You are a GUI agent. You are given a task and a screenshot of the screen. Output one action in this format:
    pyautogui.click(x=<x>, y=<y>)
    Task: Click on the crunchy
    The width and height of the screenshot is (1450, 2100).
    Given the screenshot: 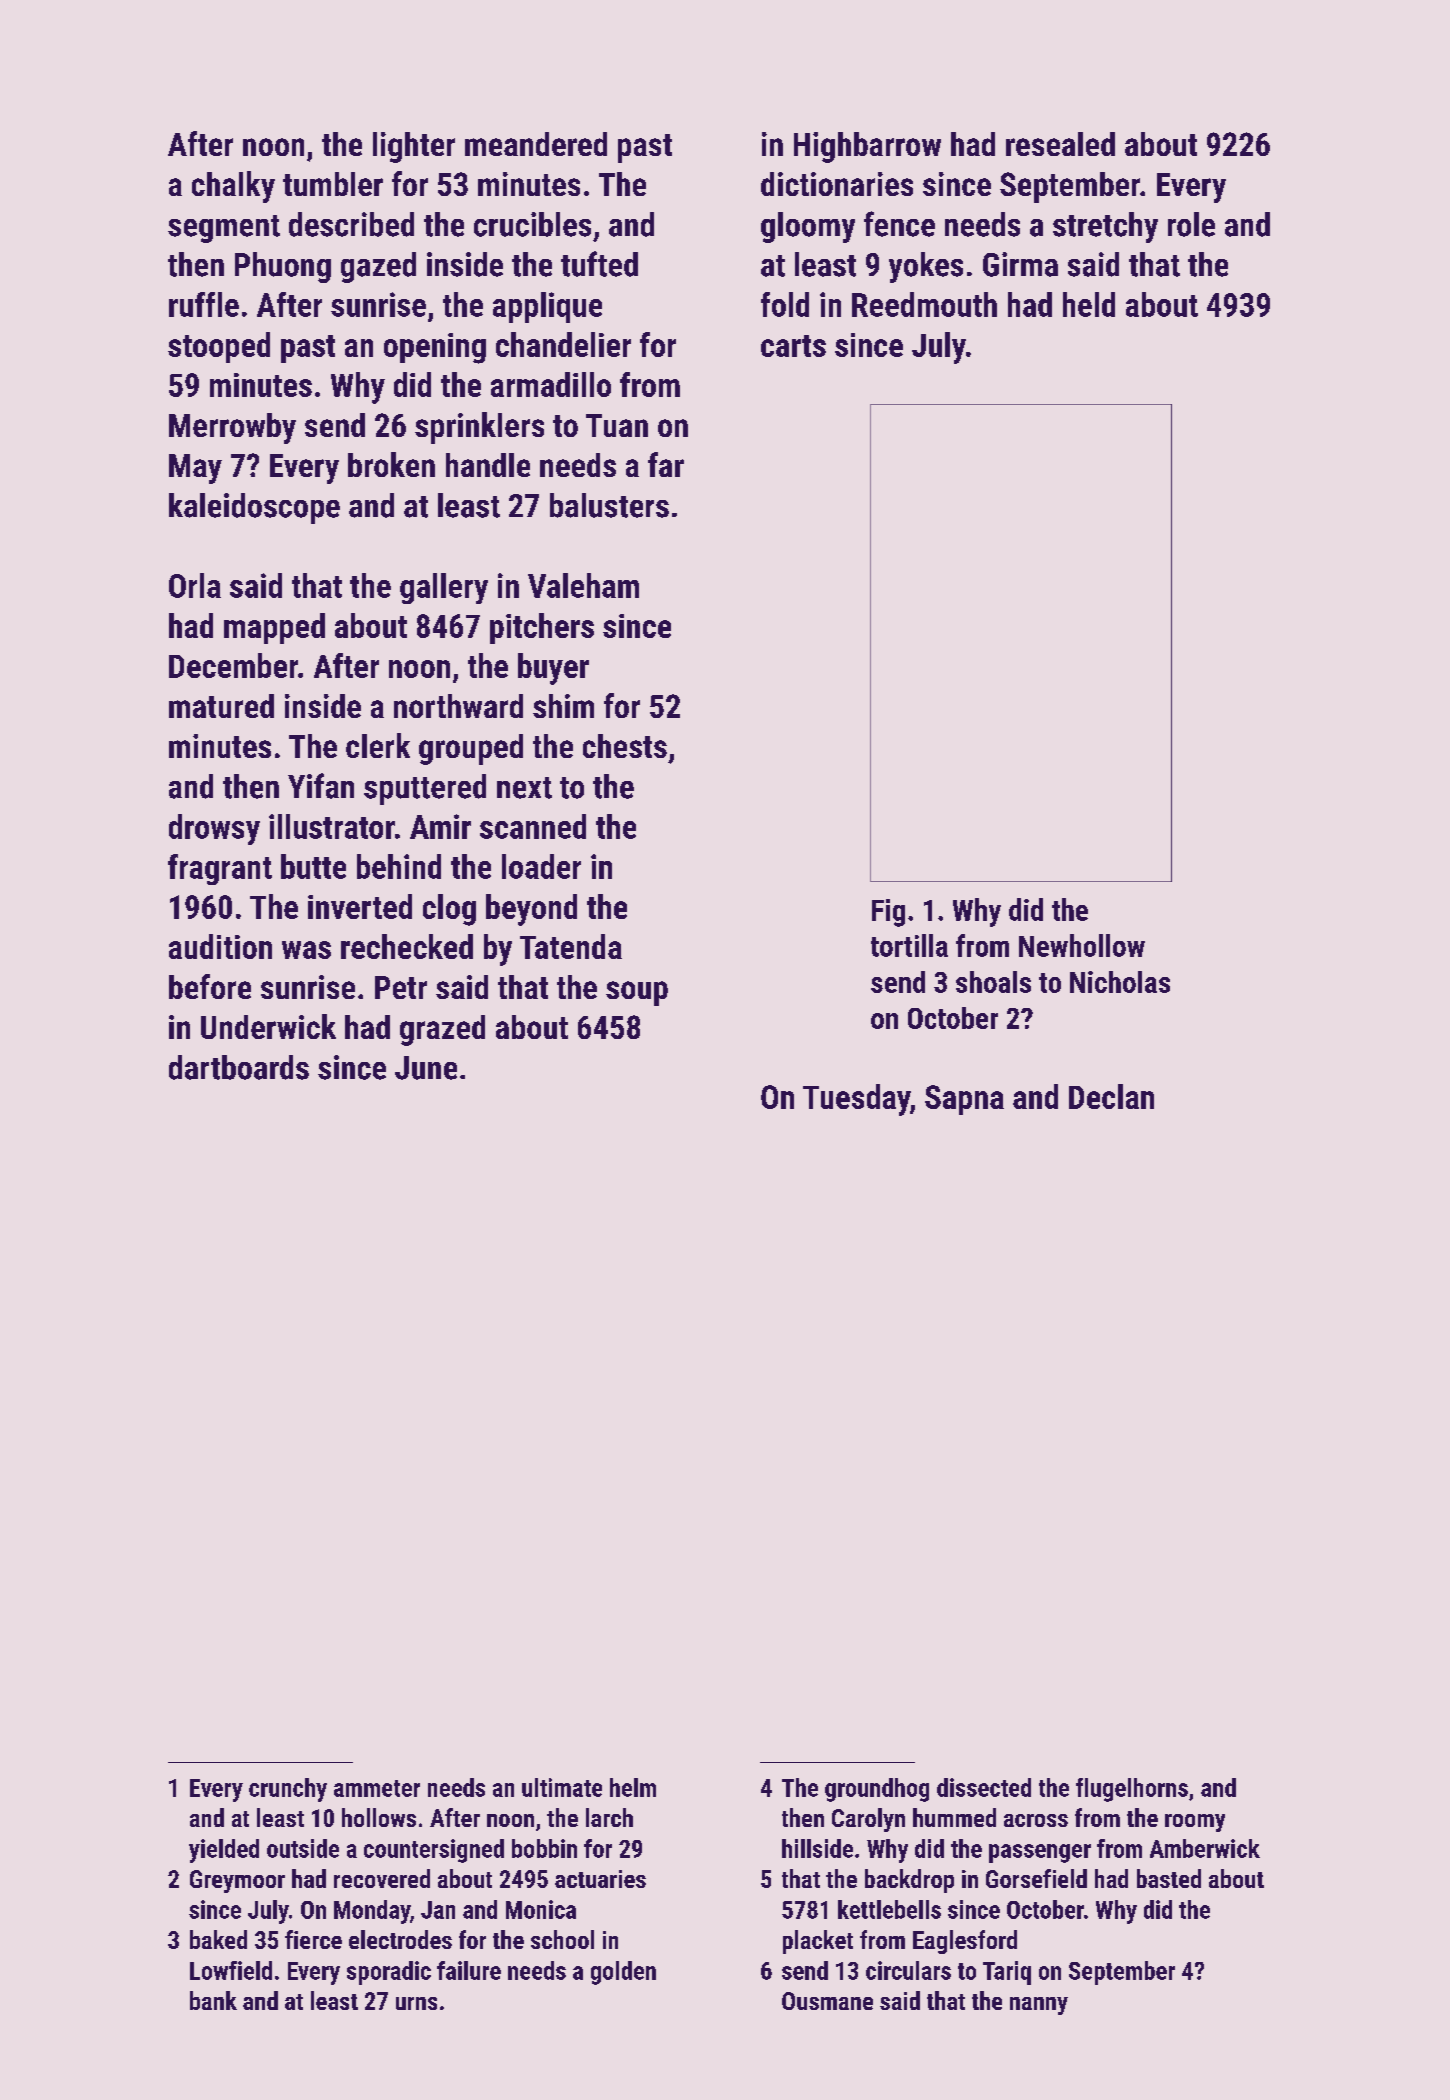 What is the action you would take?
    pyautogui.click(x=288, y=1790)
